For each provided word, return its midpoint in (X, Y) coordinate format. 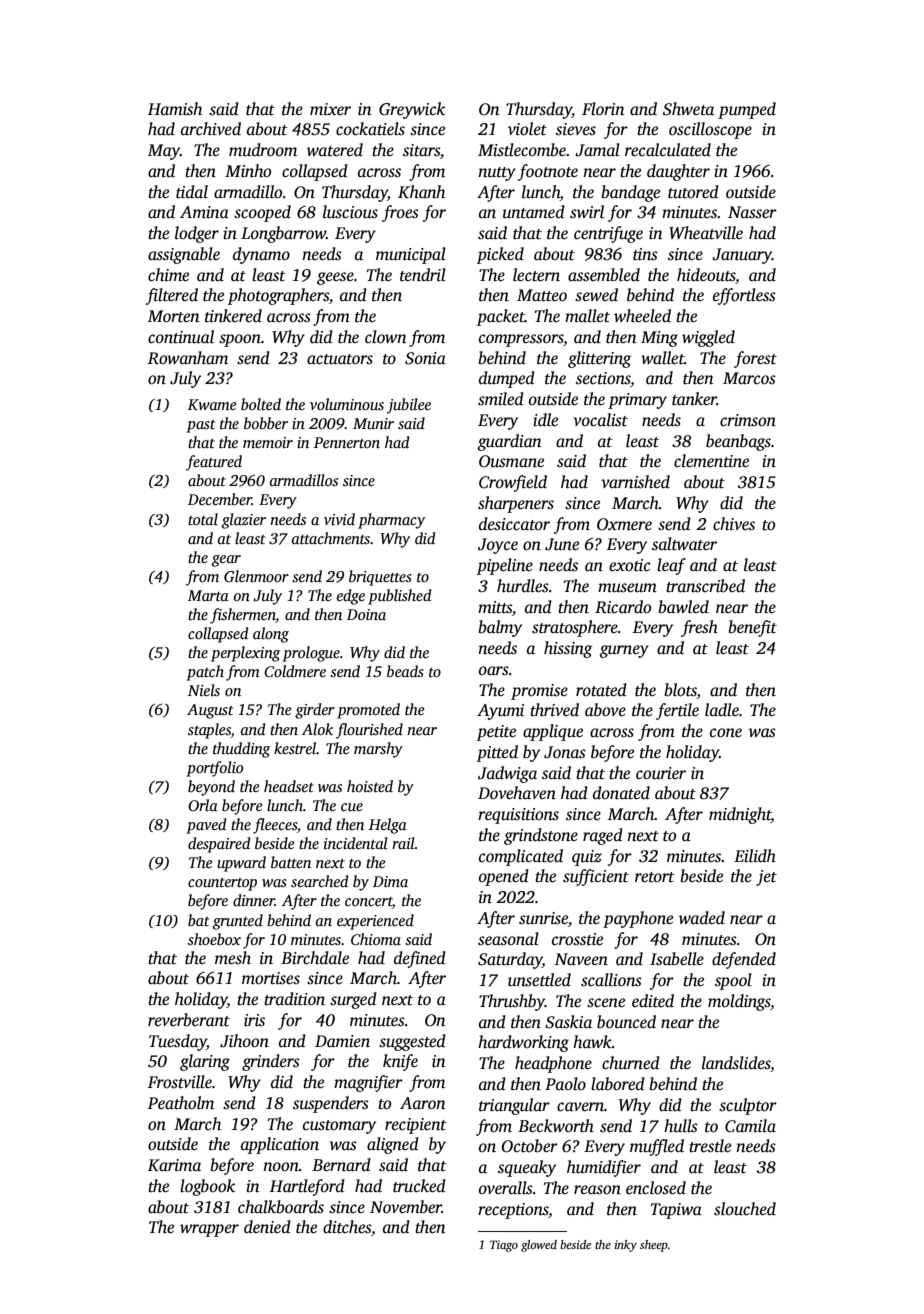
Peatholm (180, 1103)
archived (211, 129)
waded (702, 918)
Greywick (412, 110)
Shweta (688, 109)
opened (504, 877)
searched (319, 881)
